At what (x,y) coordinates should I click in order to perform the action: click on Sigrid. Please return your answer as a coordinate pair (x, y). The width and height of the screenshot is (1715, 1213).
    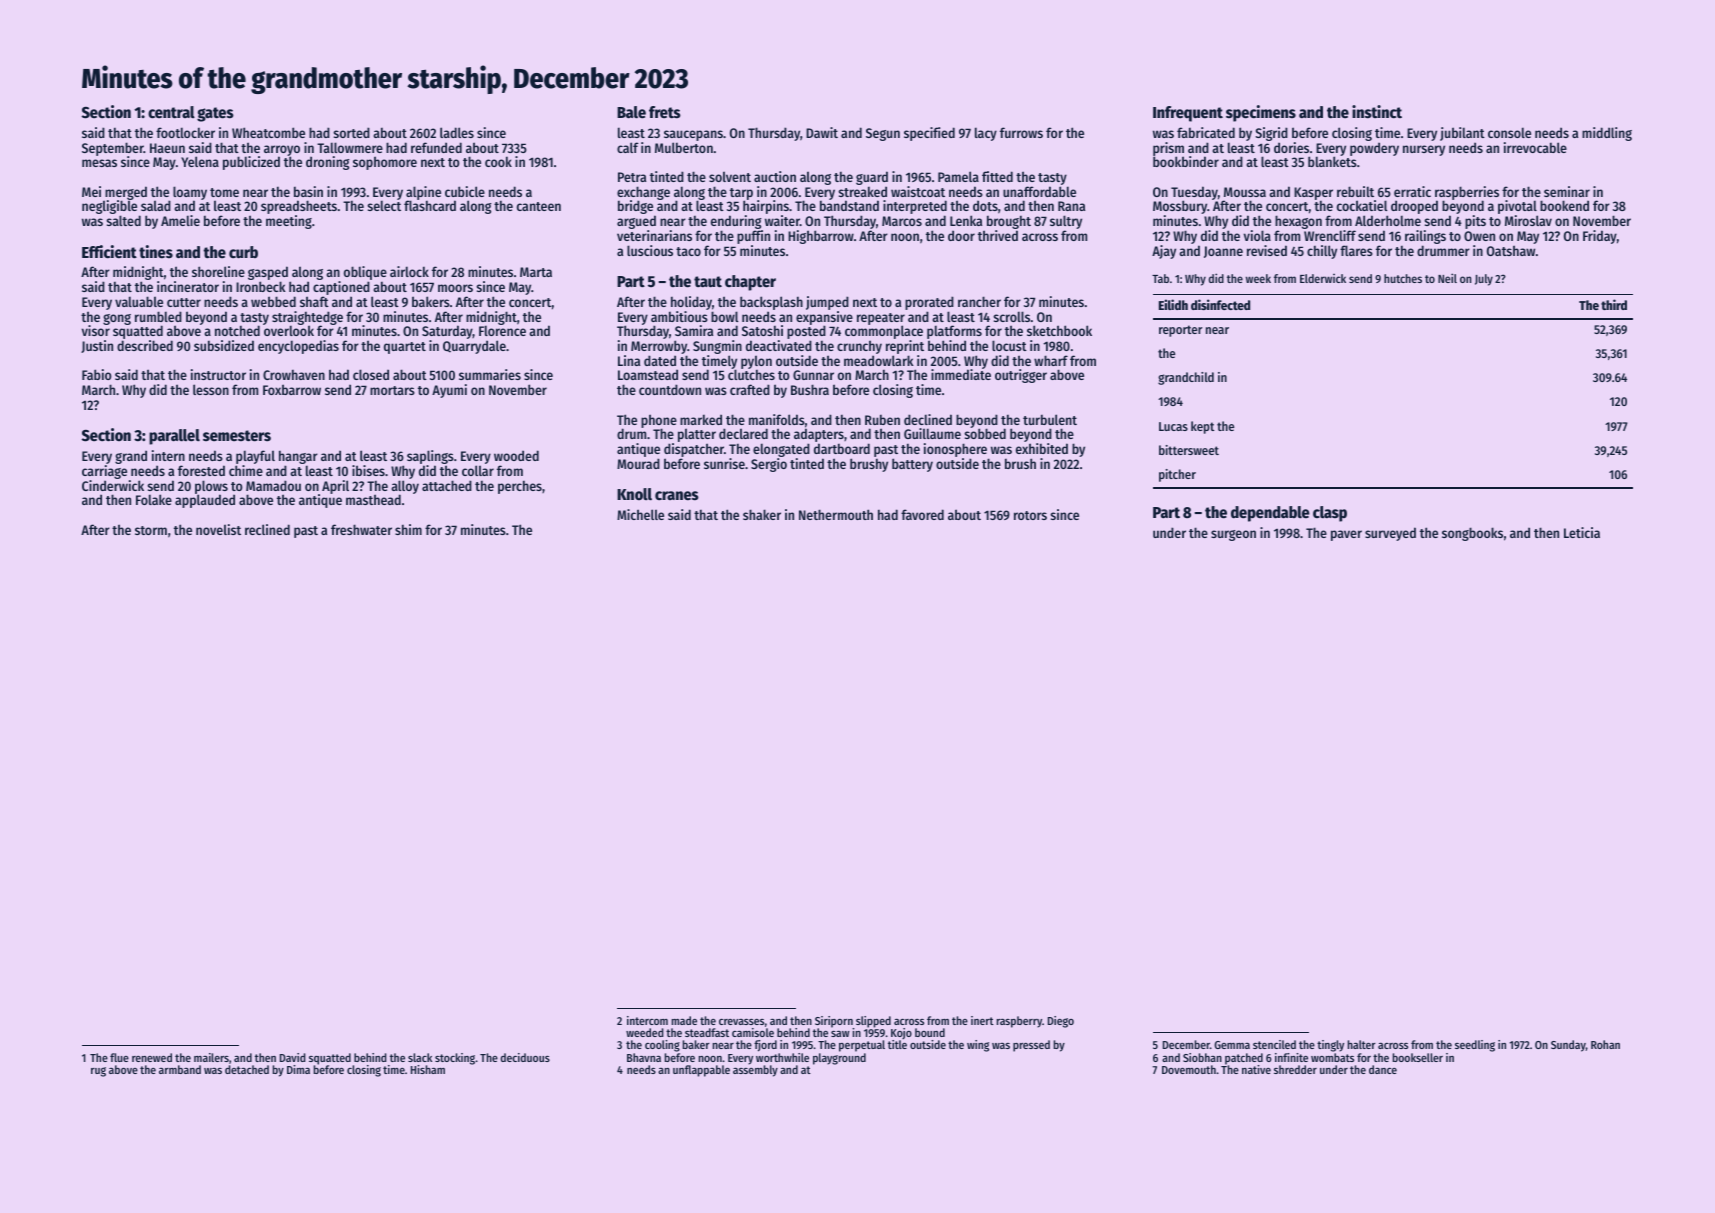
    Looking at the image, I should click on (1272, 134).
